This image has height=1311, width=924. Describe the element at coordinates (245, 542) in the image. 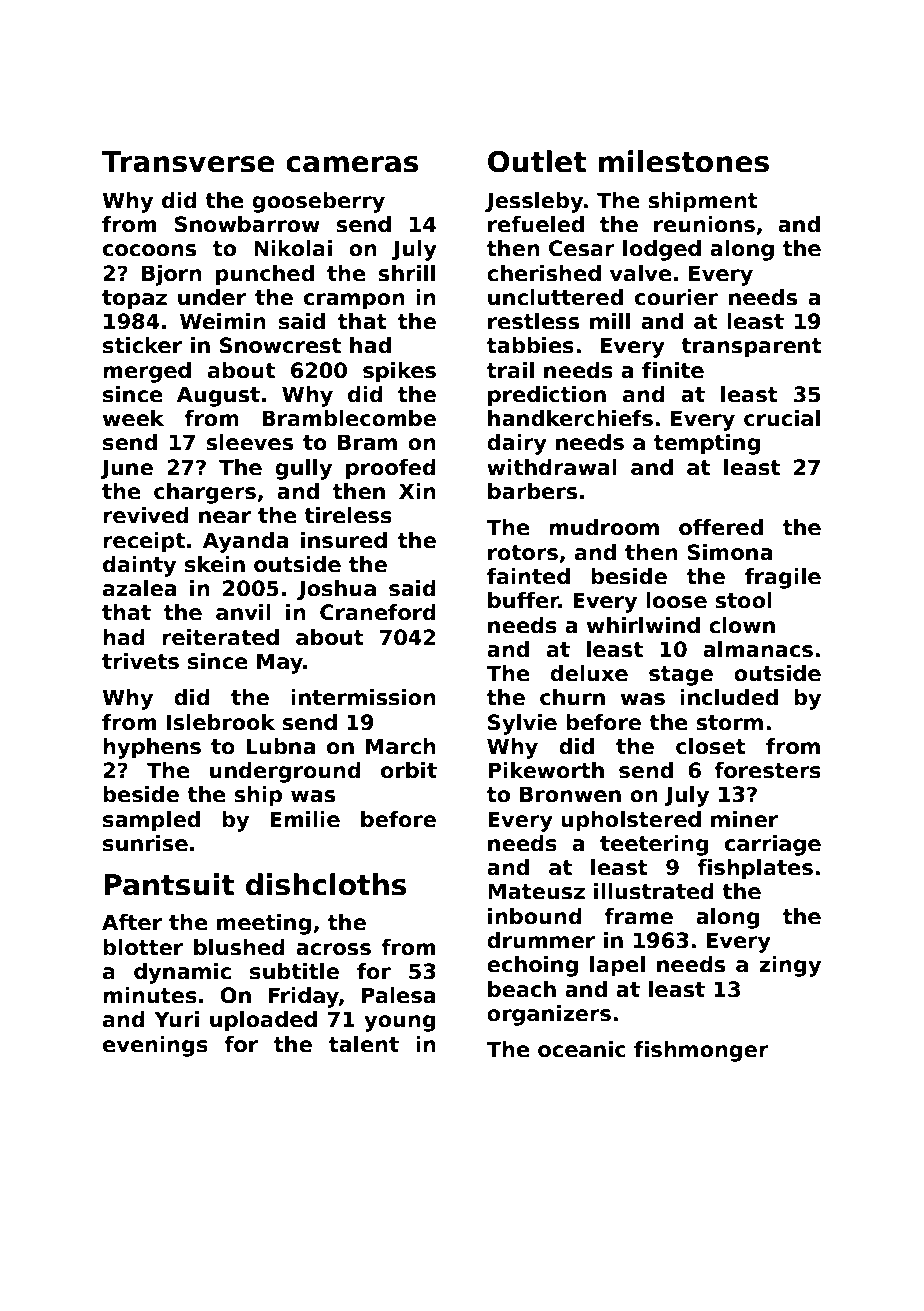

I see `Ayanda` at that location.
